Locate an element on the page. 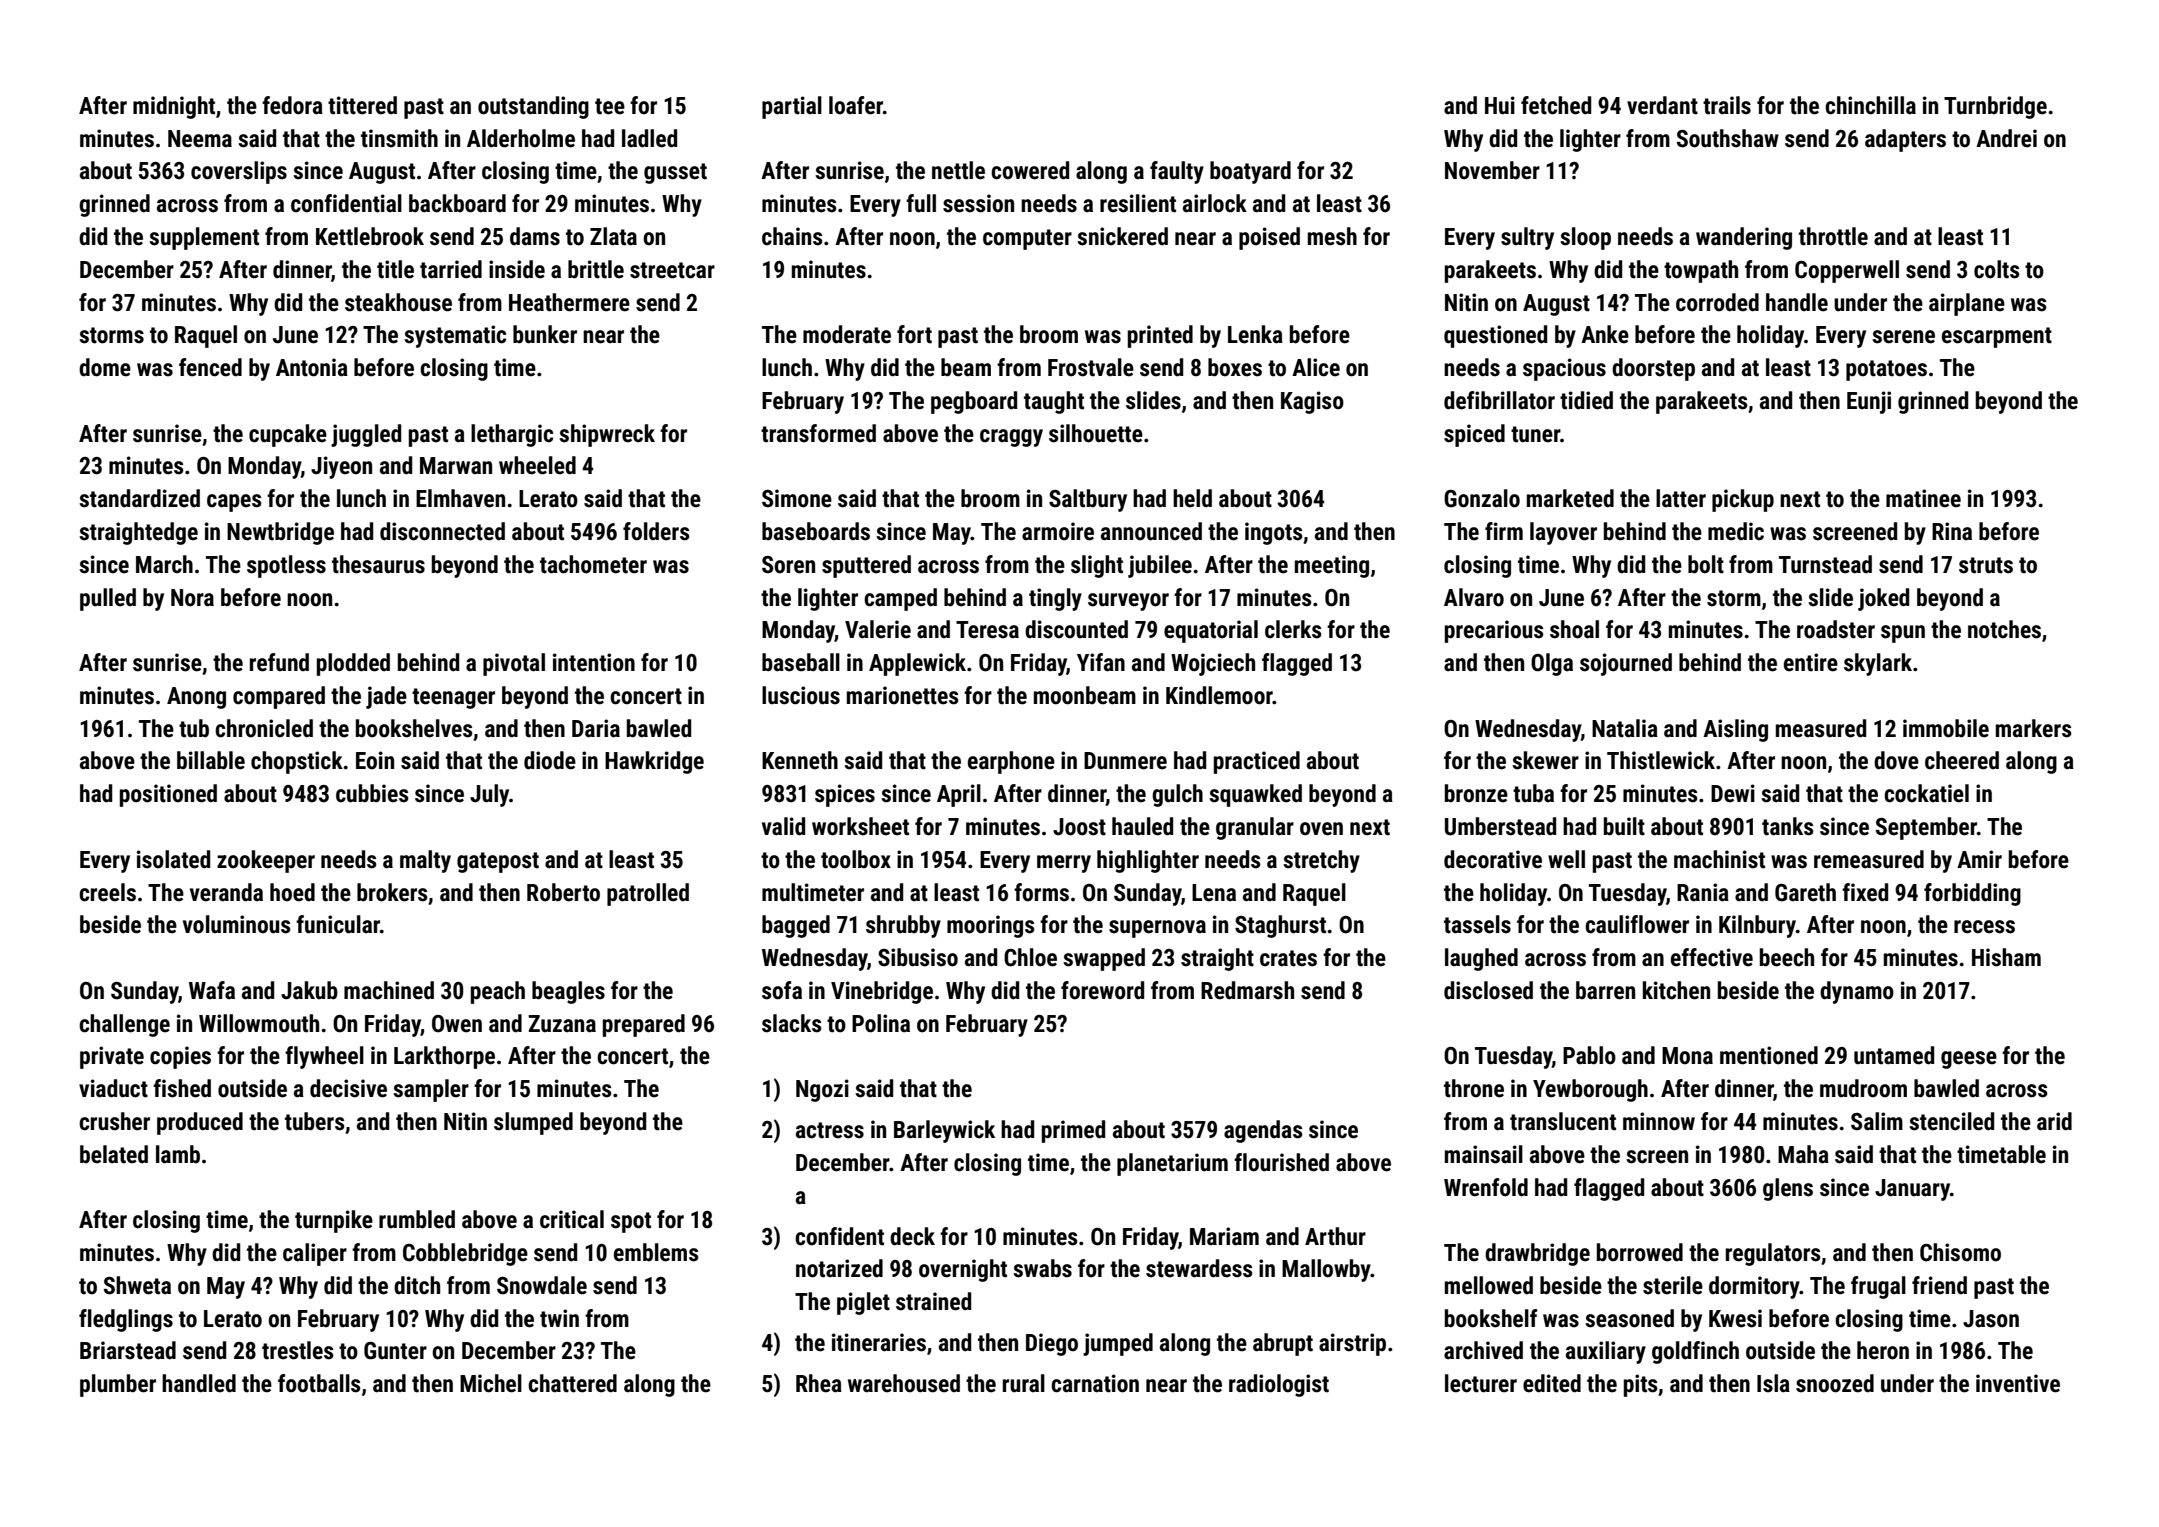 Image resolution: width=2159 pixels, height=1527 pixels. intention is located at coordinates (594, 662).
